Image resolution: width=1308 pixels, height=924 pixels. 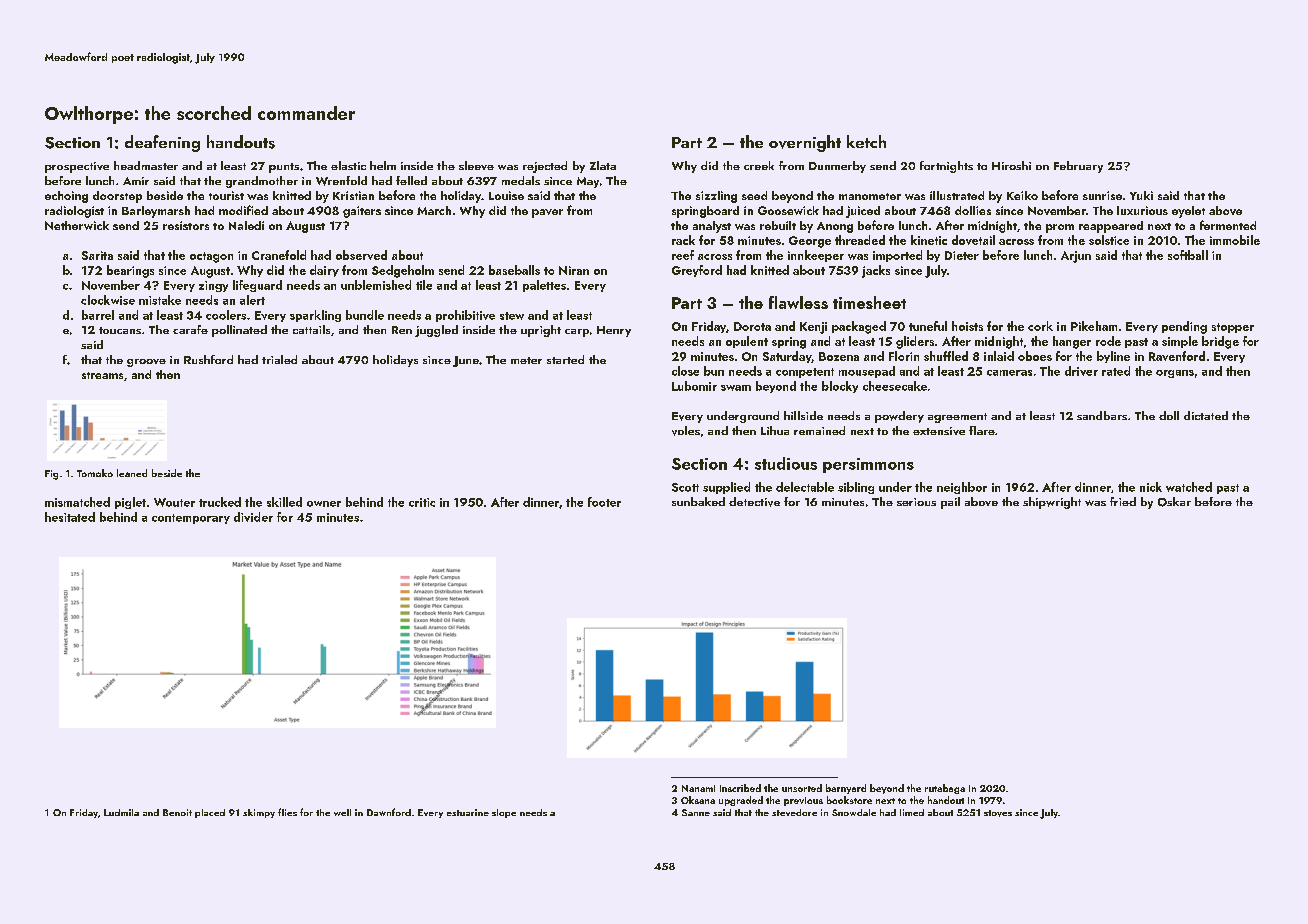 I want to click on tourist, so click(x=226, y=195).
